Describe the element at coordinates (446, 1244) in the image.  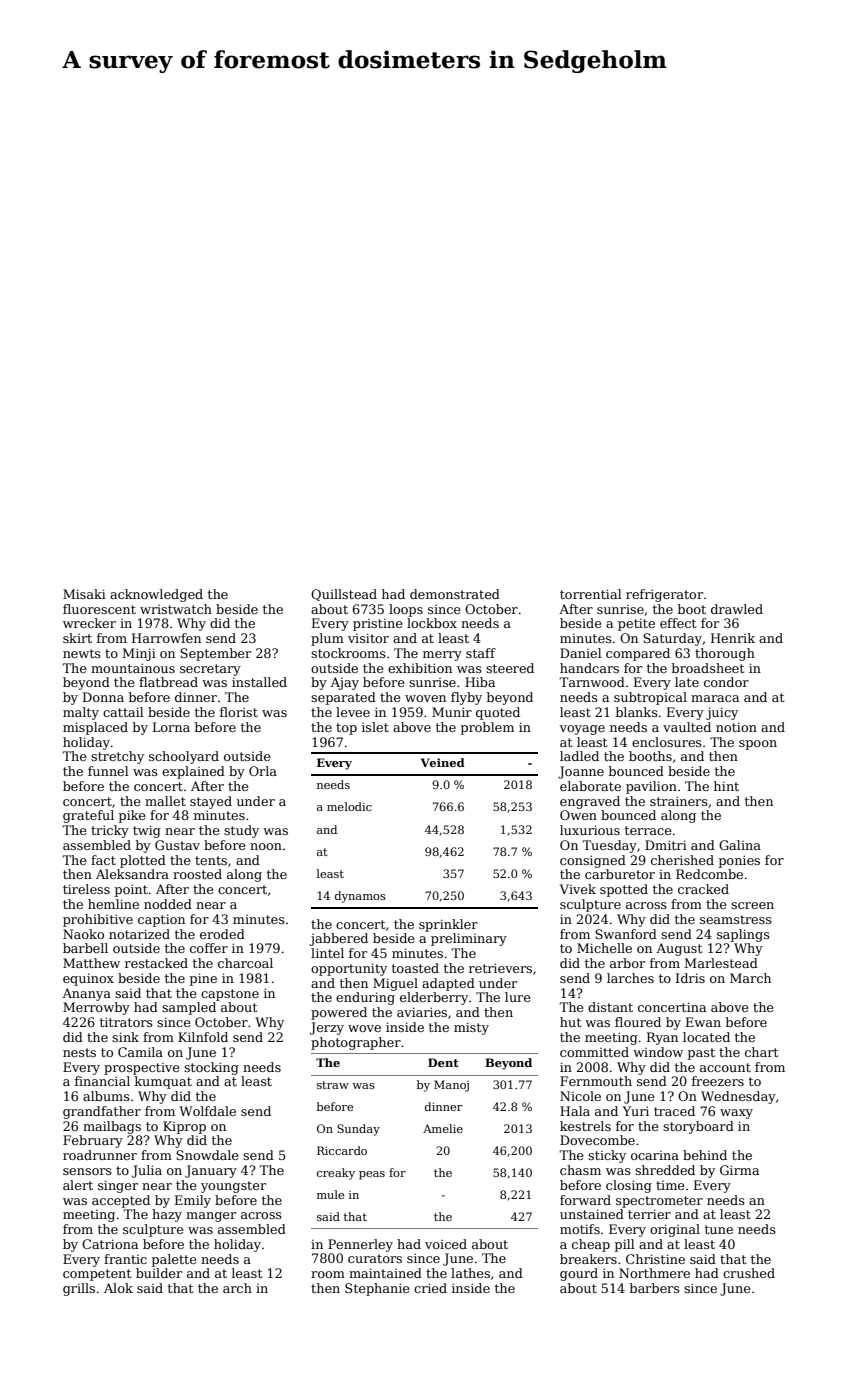
I see `voiced` at that location.
